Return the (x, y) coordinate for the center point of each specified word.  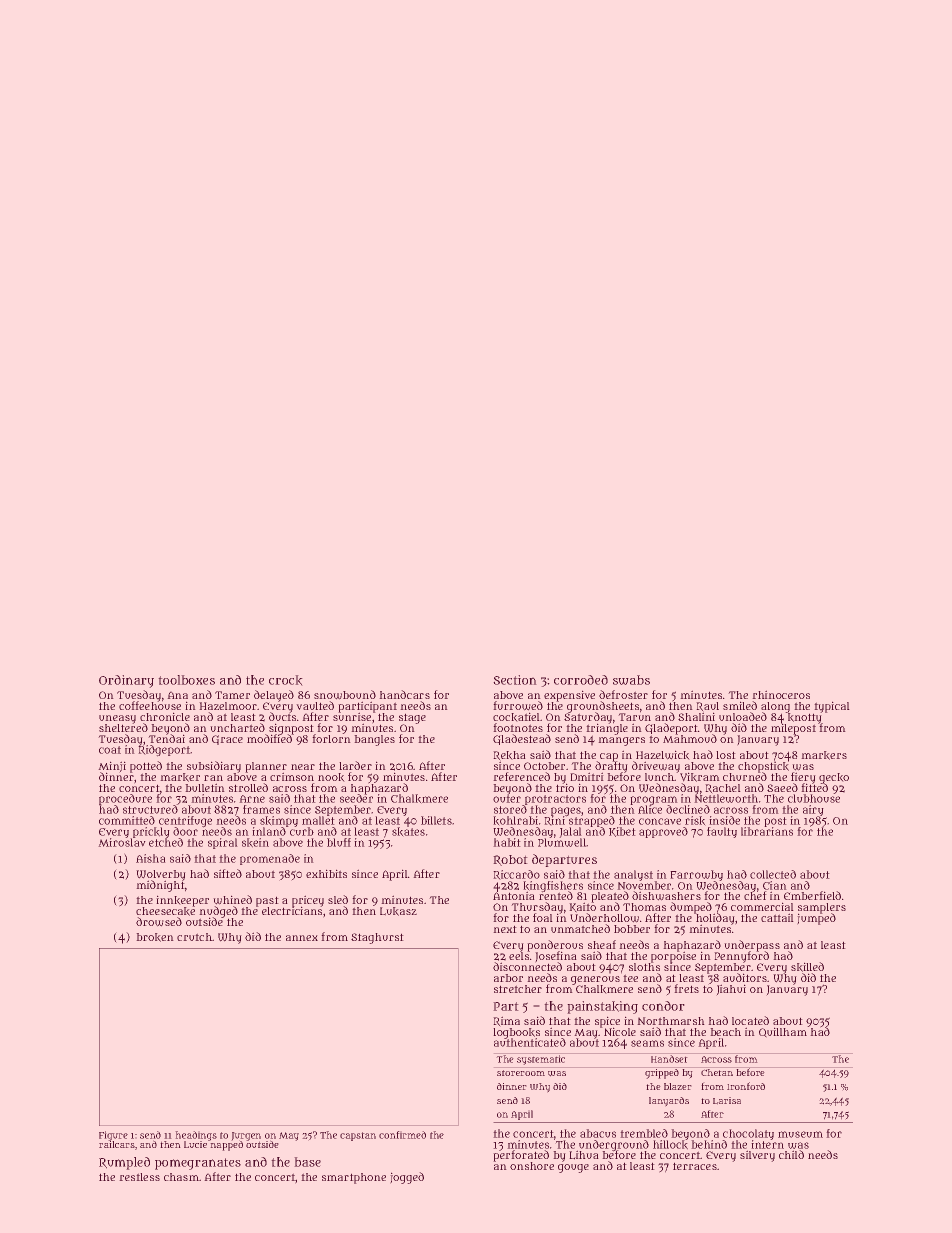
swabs (631, 680)
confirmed (402, 1135)
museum (800, 1134)
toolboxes (187, 680)
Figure (113, 1136)
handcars (405, 694)
